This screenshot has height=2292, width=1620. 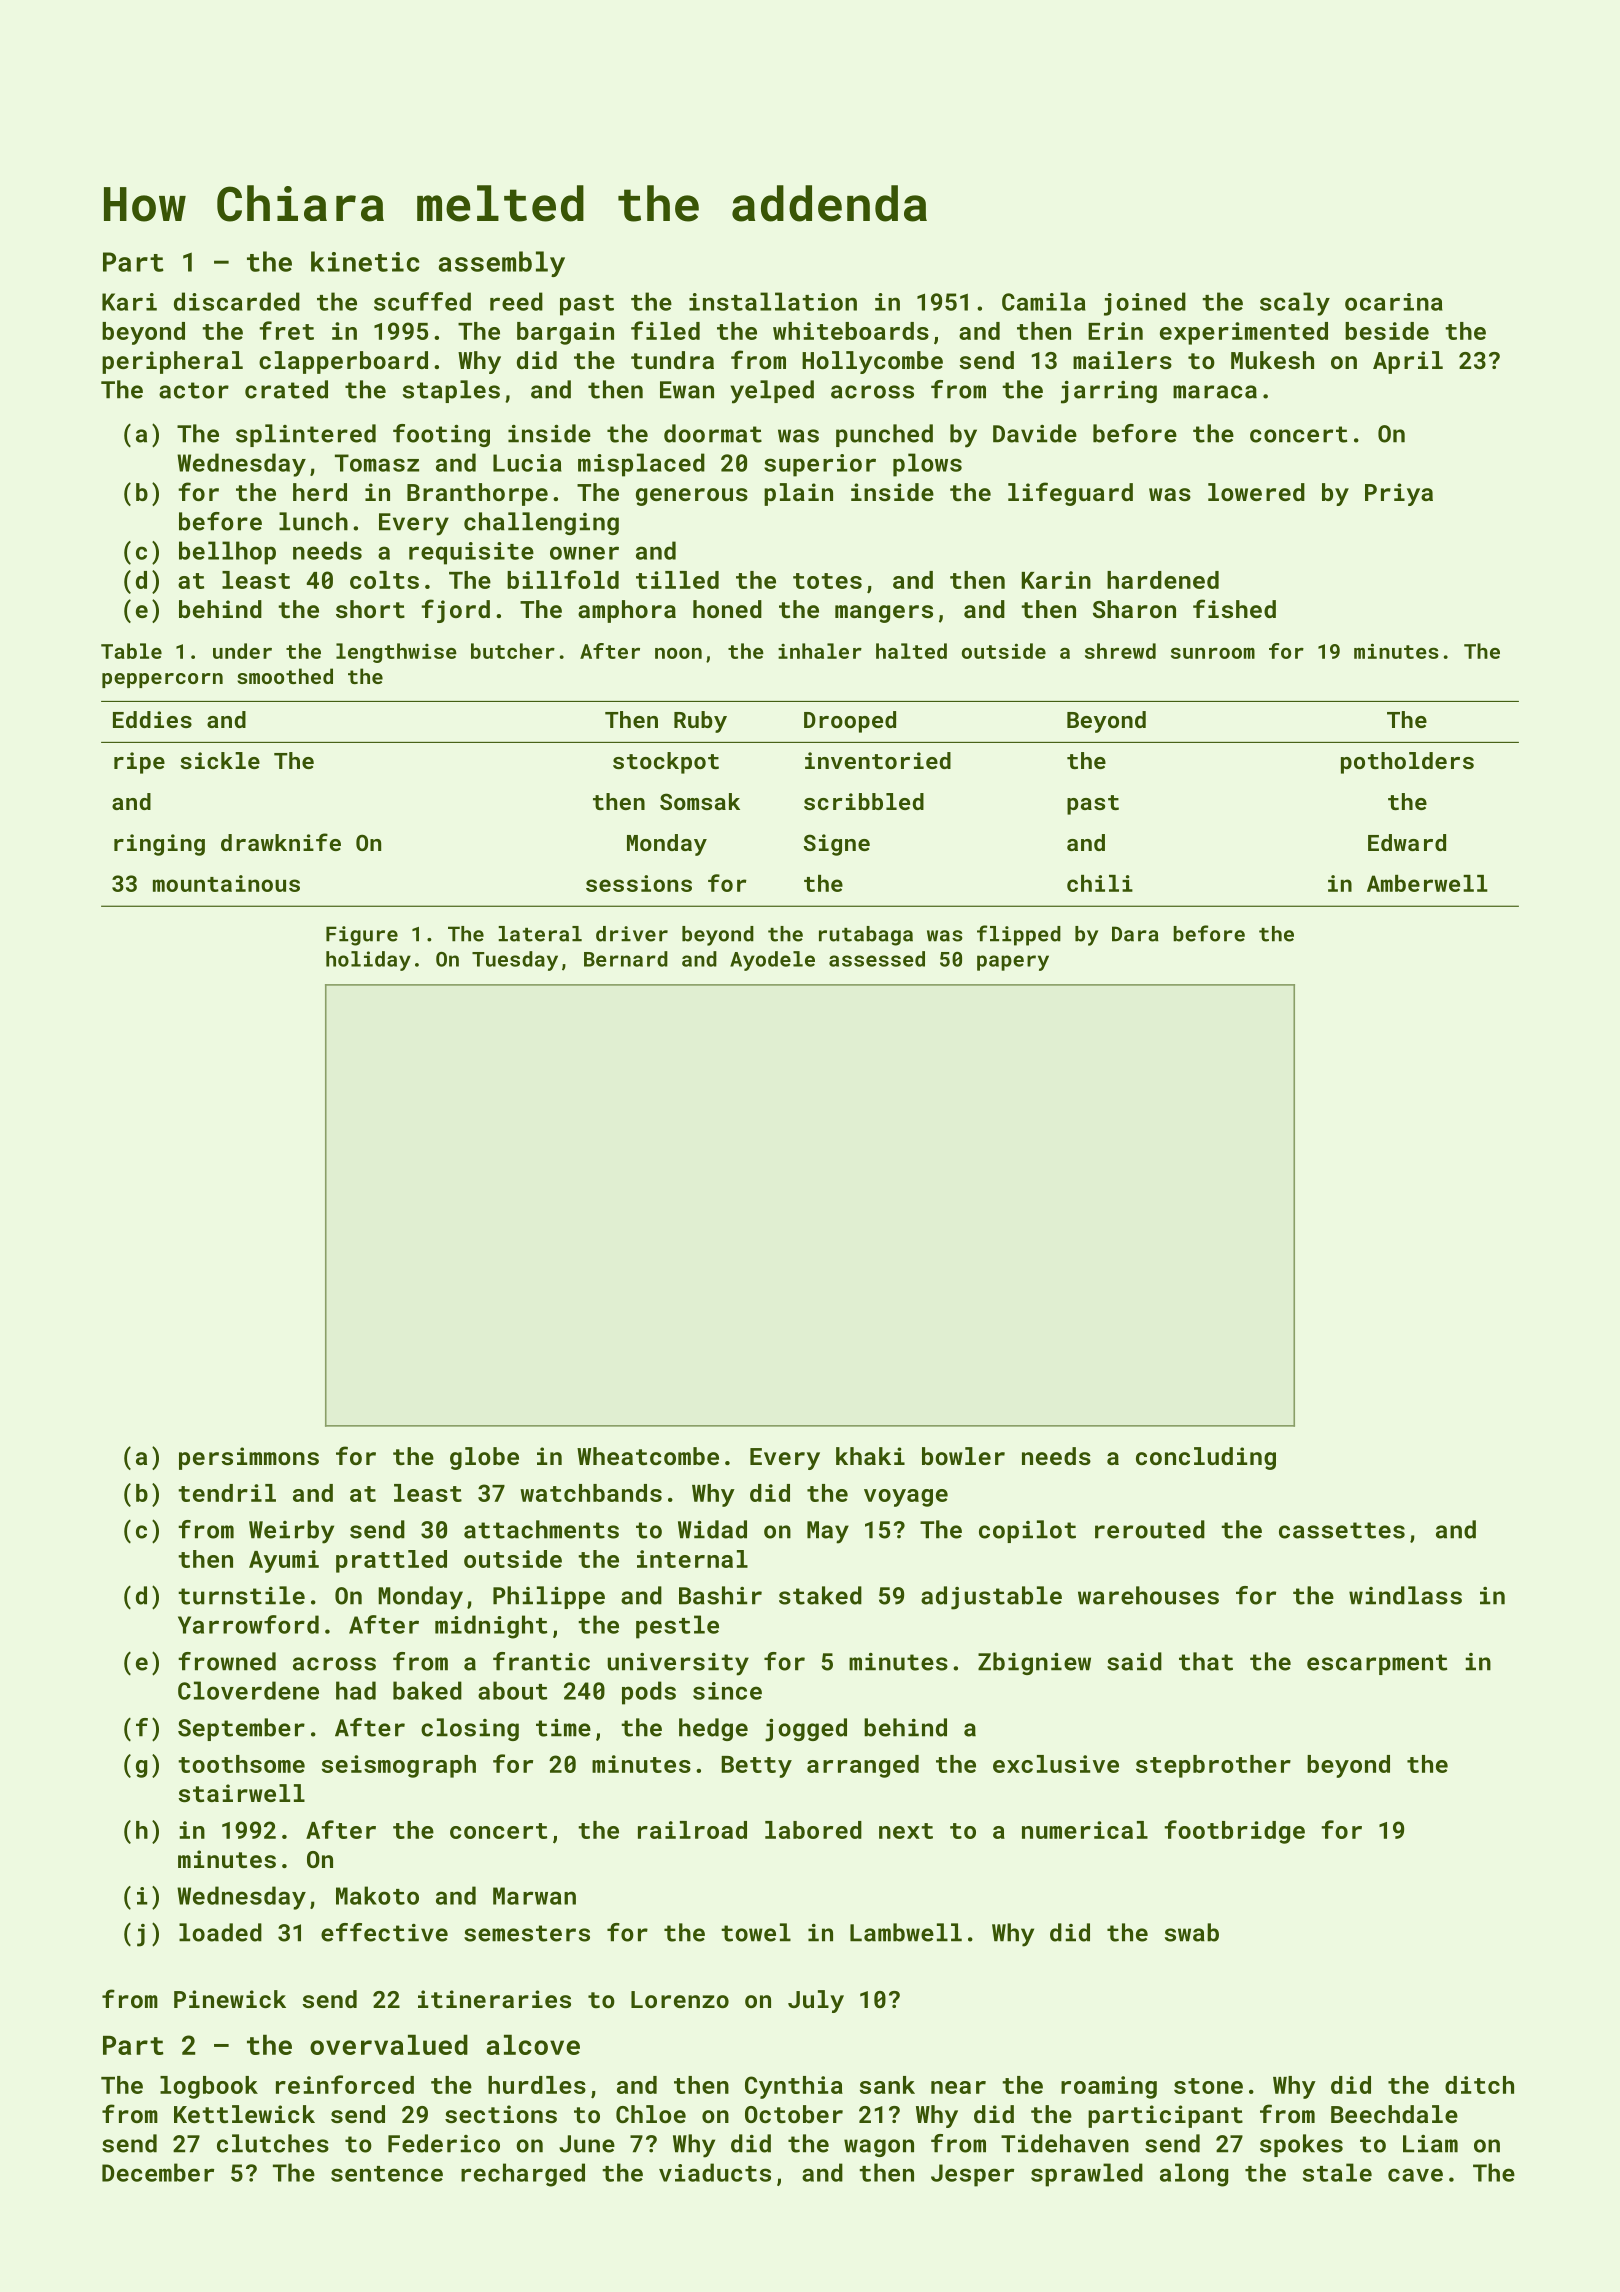 What do you see at coordinates (1427, 883) in the screenshot?
I see `Amberwell` at bounding box center [1427, 883].
